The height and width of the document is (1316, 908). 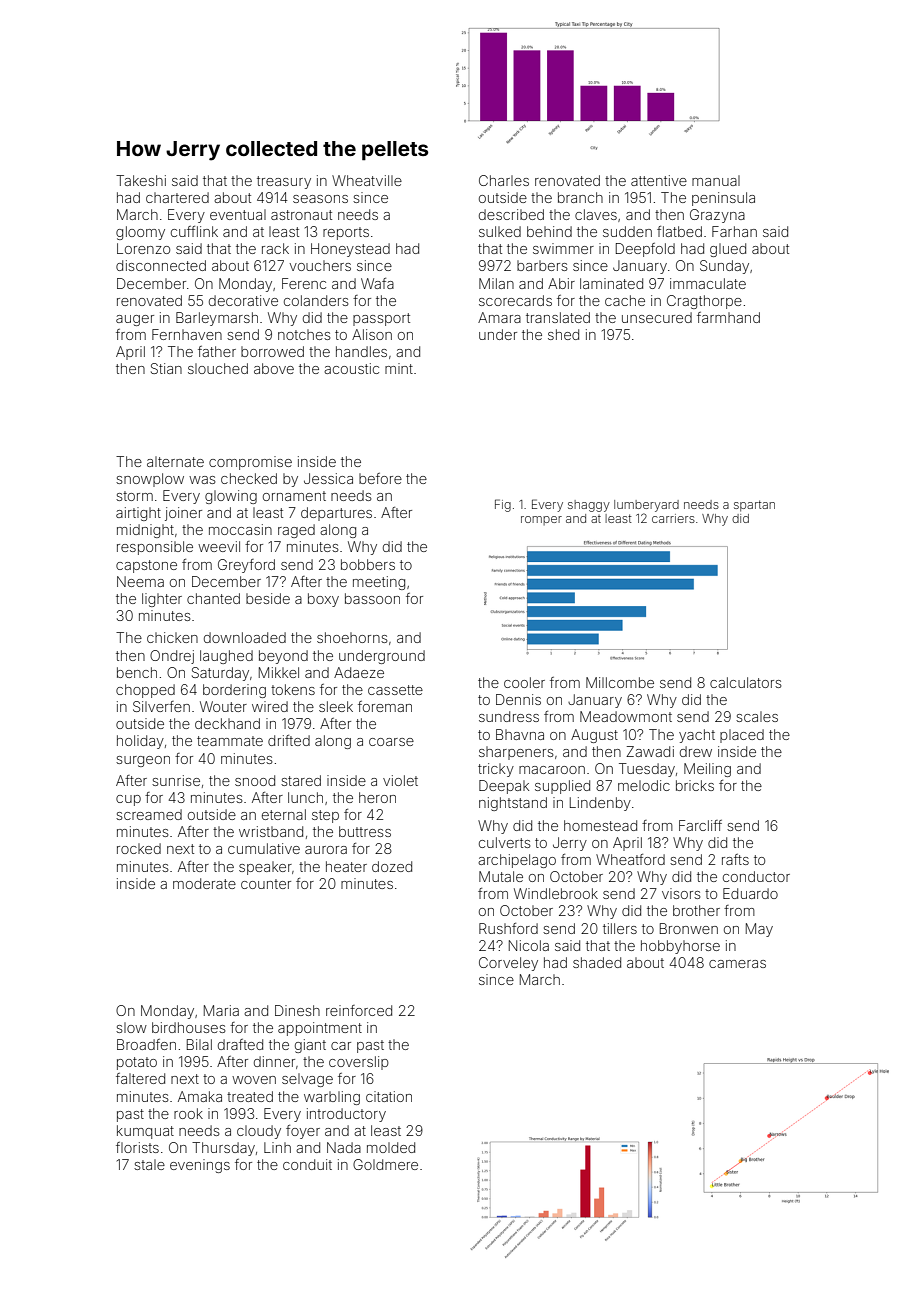 What do you see at coordinates (284, 182) in the document?
I see `treasury` at bounding box center [284, 182].
